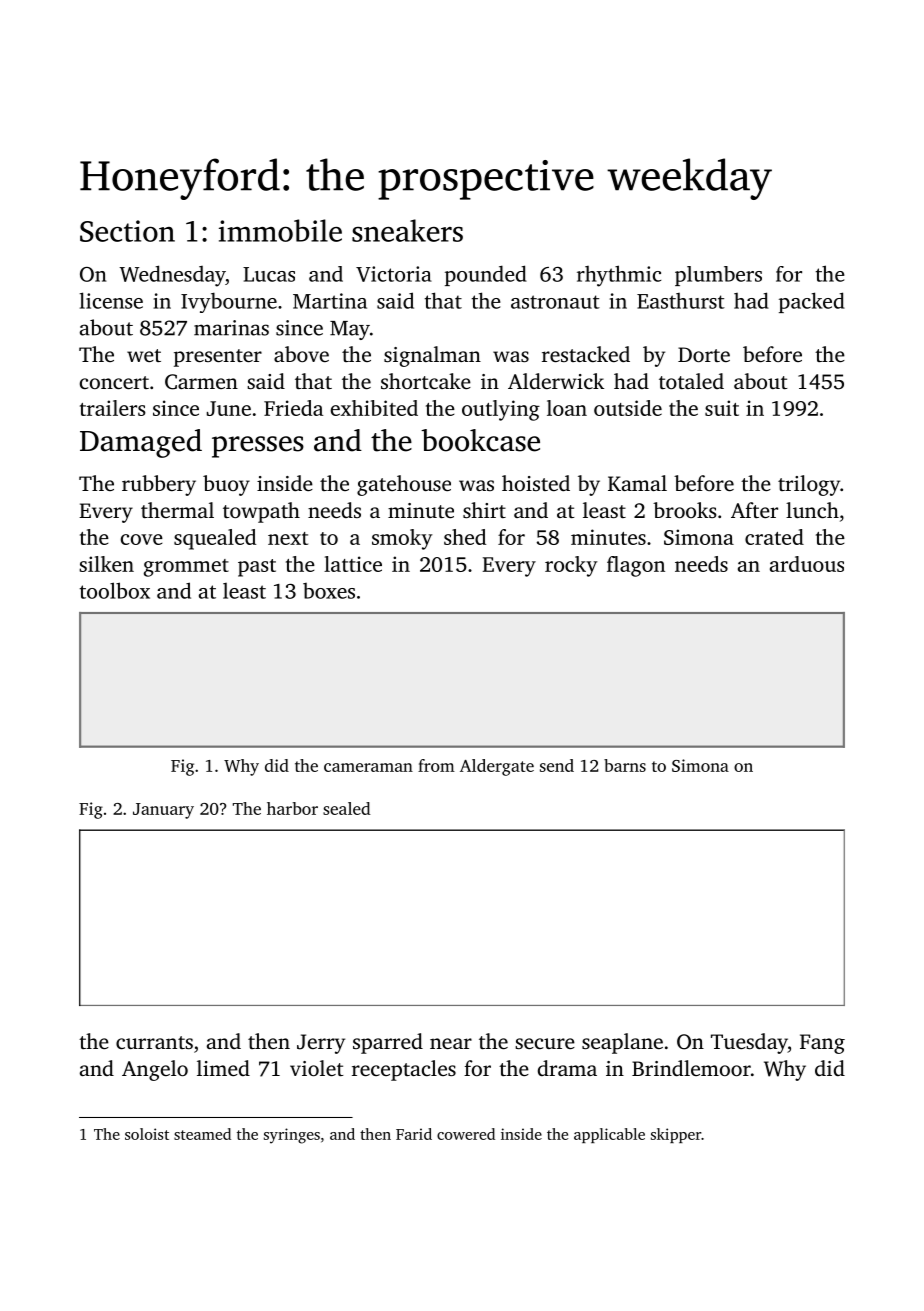  Describe the element at coordinates (822, 1044) in the document. I see `Fang` at that location.
